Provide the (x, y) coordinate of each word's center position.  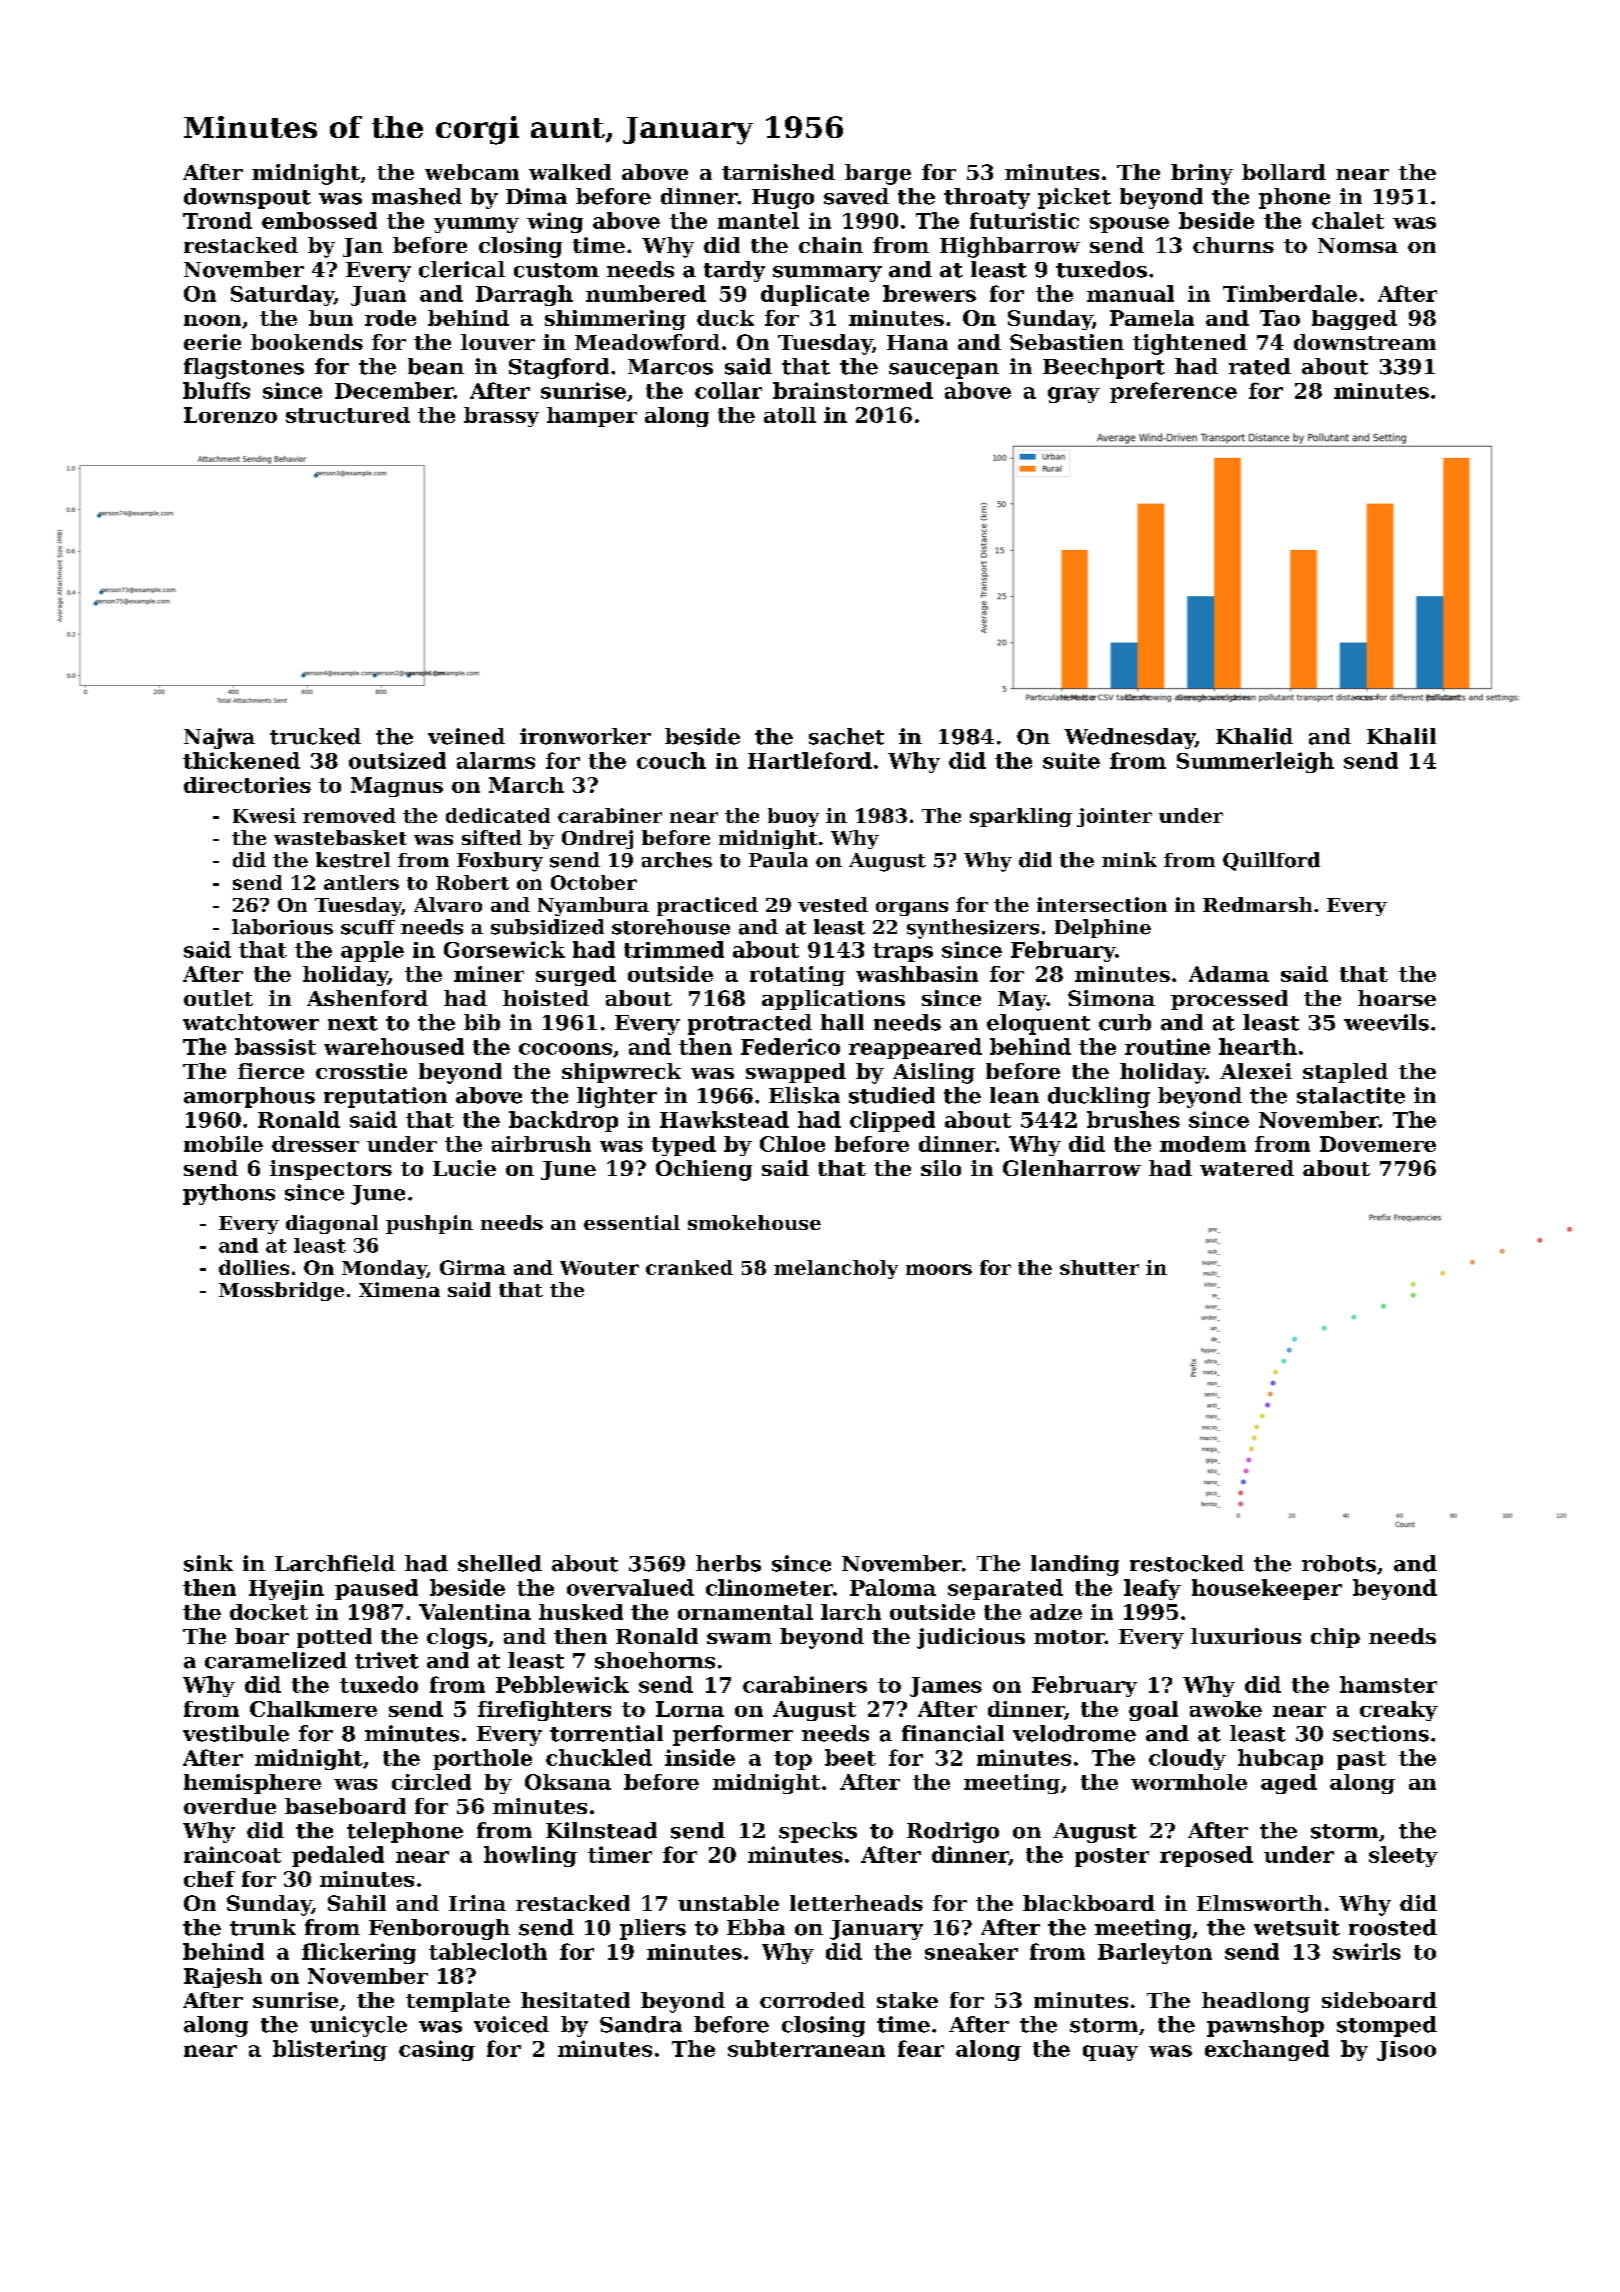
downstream (1365, 342)
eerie (212, 342)
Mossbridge (281, 1291)
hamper (592, 417)
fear (921, 2048)
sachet (846, 736)
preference (1173, 392)
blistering (330, 2050)
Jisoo (1406, 2051)
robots (1339, 1563)
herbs (728, 1563)
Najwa (219, 738)
